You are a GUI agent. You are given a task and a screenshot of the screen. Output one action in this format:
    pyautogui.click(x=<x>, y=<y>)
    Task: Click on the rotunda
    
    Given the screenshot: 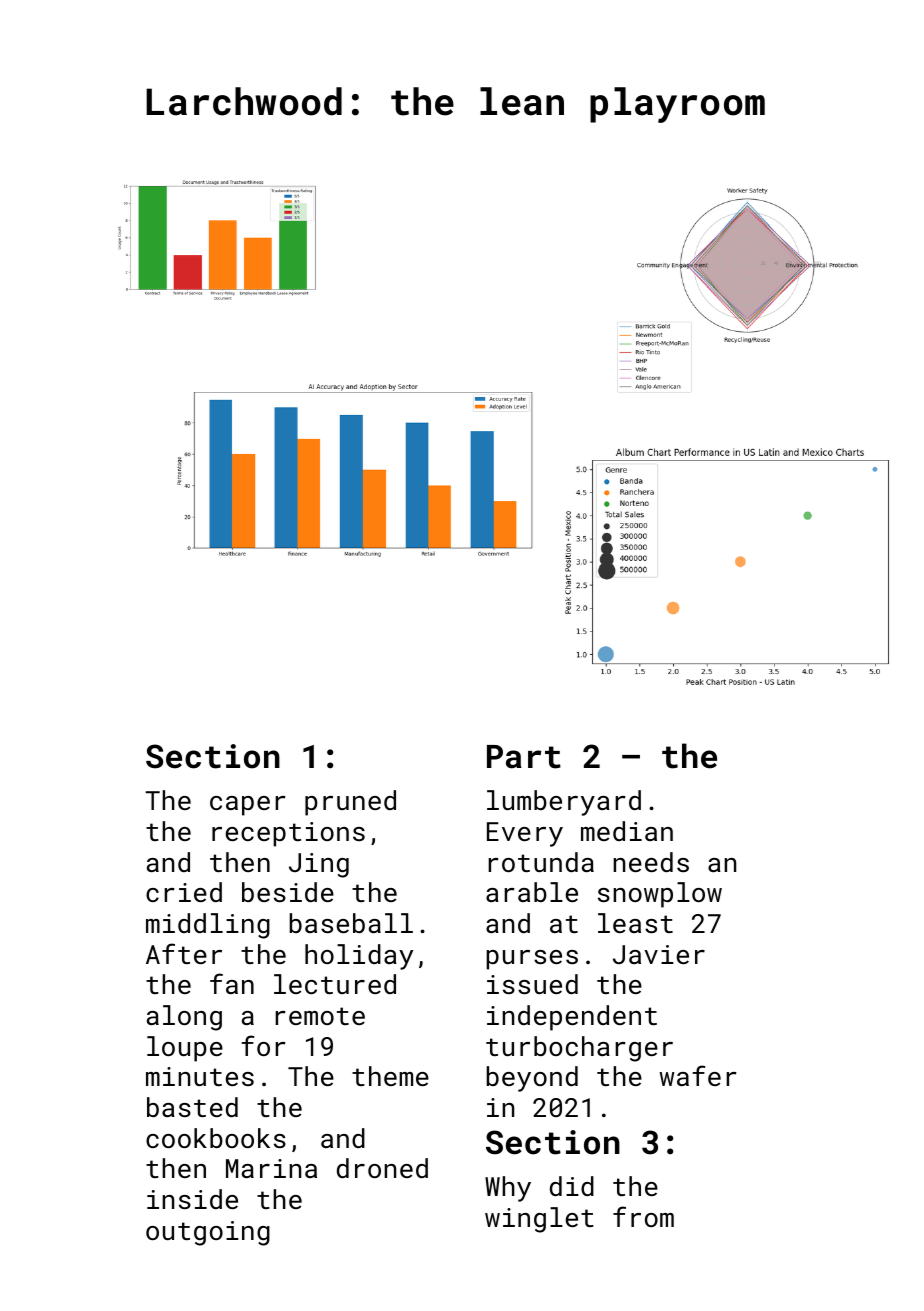 What is the action you would take?
    pyautogui.click(x=541, y=862)
